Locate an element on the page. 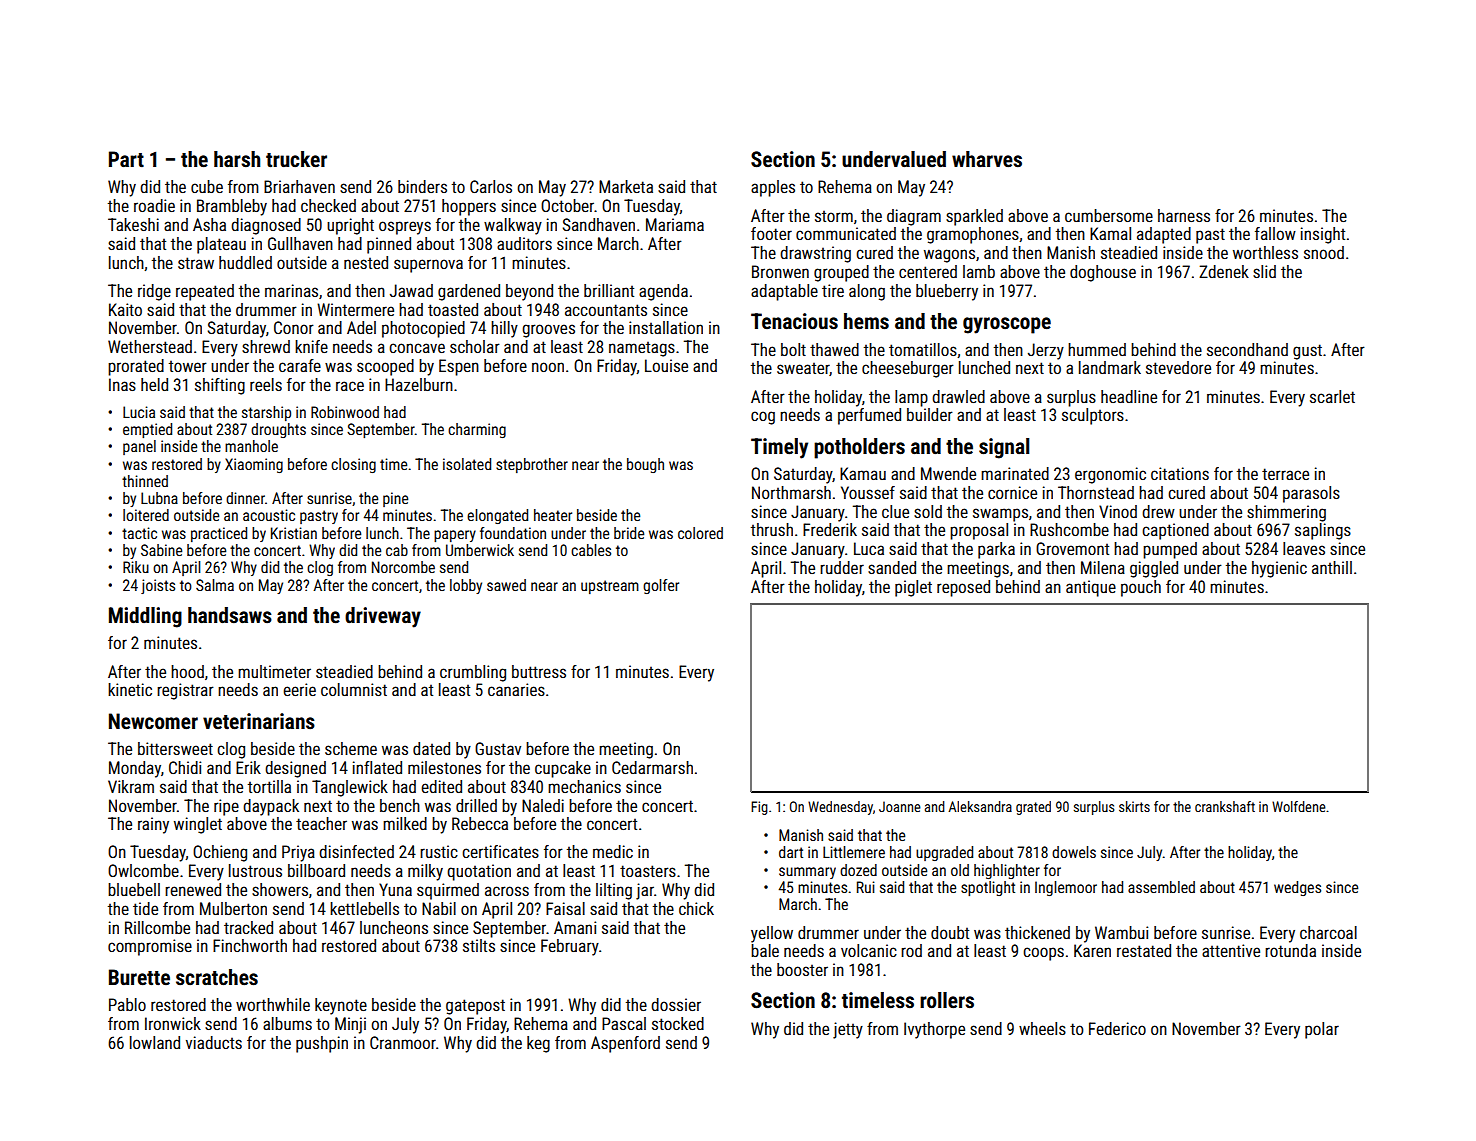  snood is located at coordinates (1324, 252).
